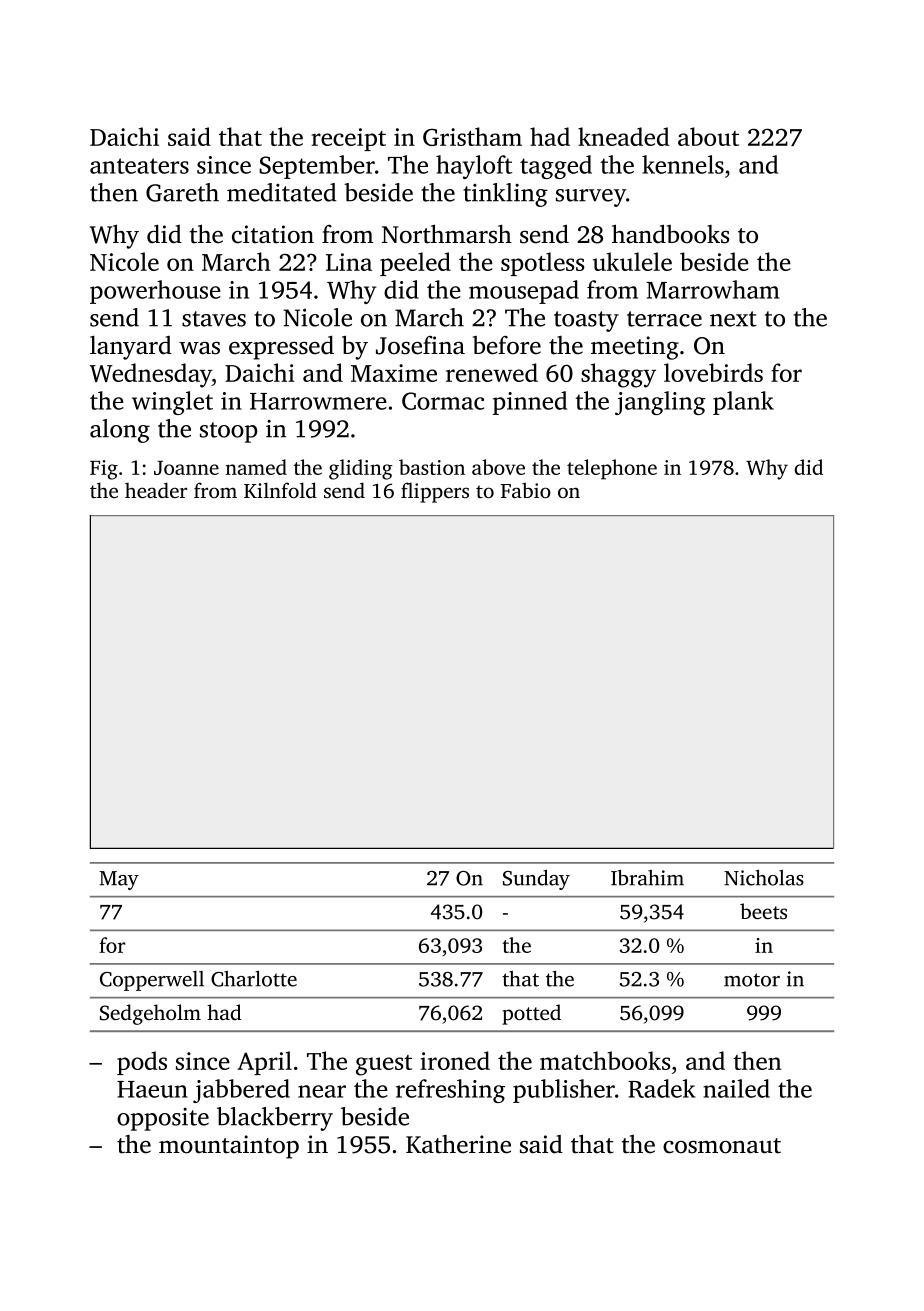  What do you see at coordinates (524, 292) in the screenshot?
I see `mousepad` at bounding box center [524, 292].
